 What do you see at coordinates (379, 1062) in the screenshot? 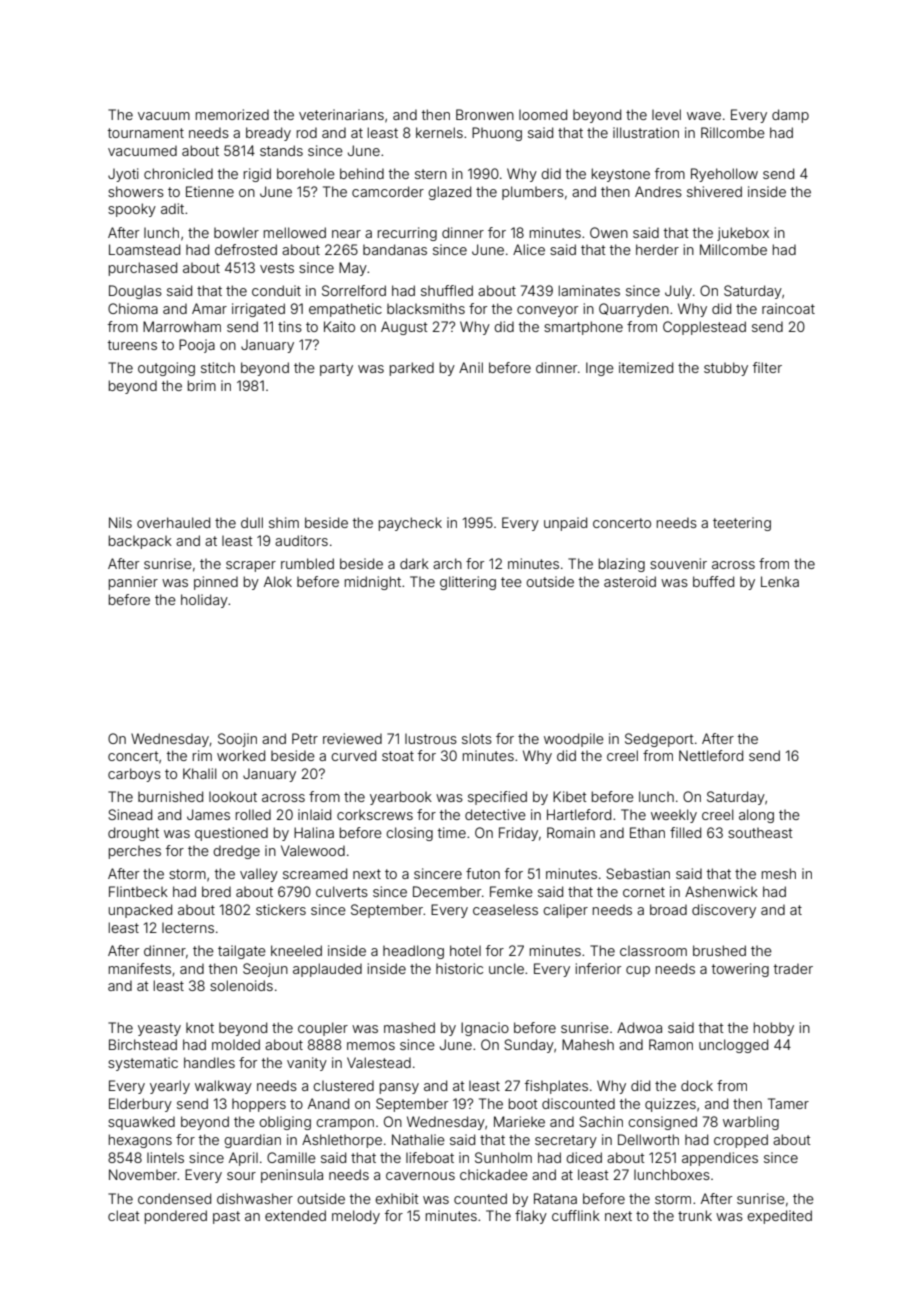
I see `Valestead` at bounding box center [379, 1062].
